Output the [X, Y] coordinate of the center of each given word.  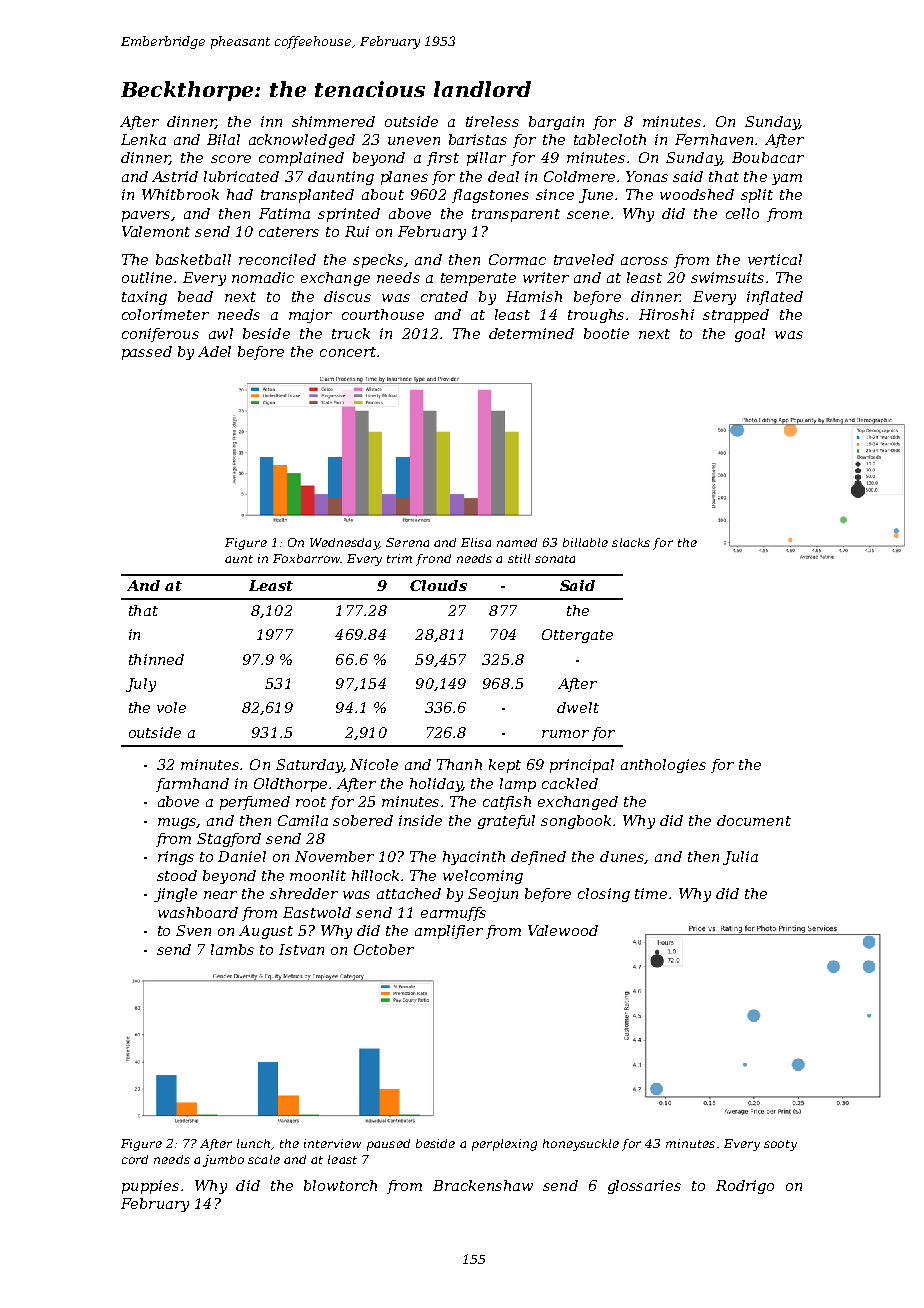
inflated [775, 298]
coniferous [160, 335]
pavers [146, 216]
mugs [177, 823]
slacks [631, 542]
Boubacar [768, 157]
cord [135, 1159]
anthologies [663, 766]
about [383, 194]
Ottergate [577, 636]
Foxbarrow [307, 558]
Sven [193, 930]
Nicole [374, 764]
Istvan [301, 949]
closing [604, 895]
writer [546, 277]
